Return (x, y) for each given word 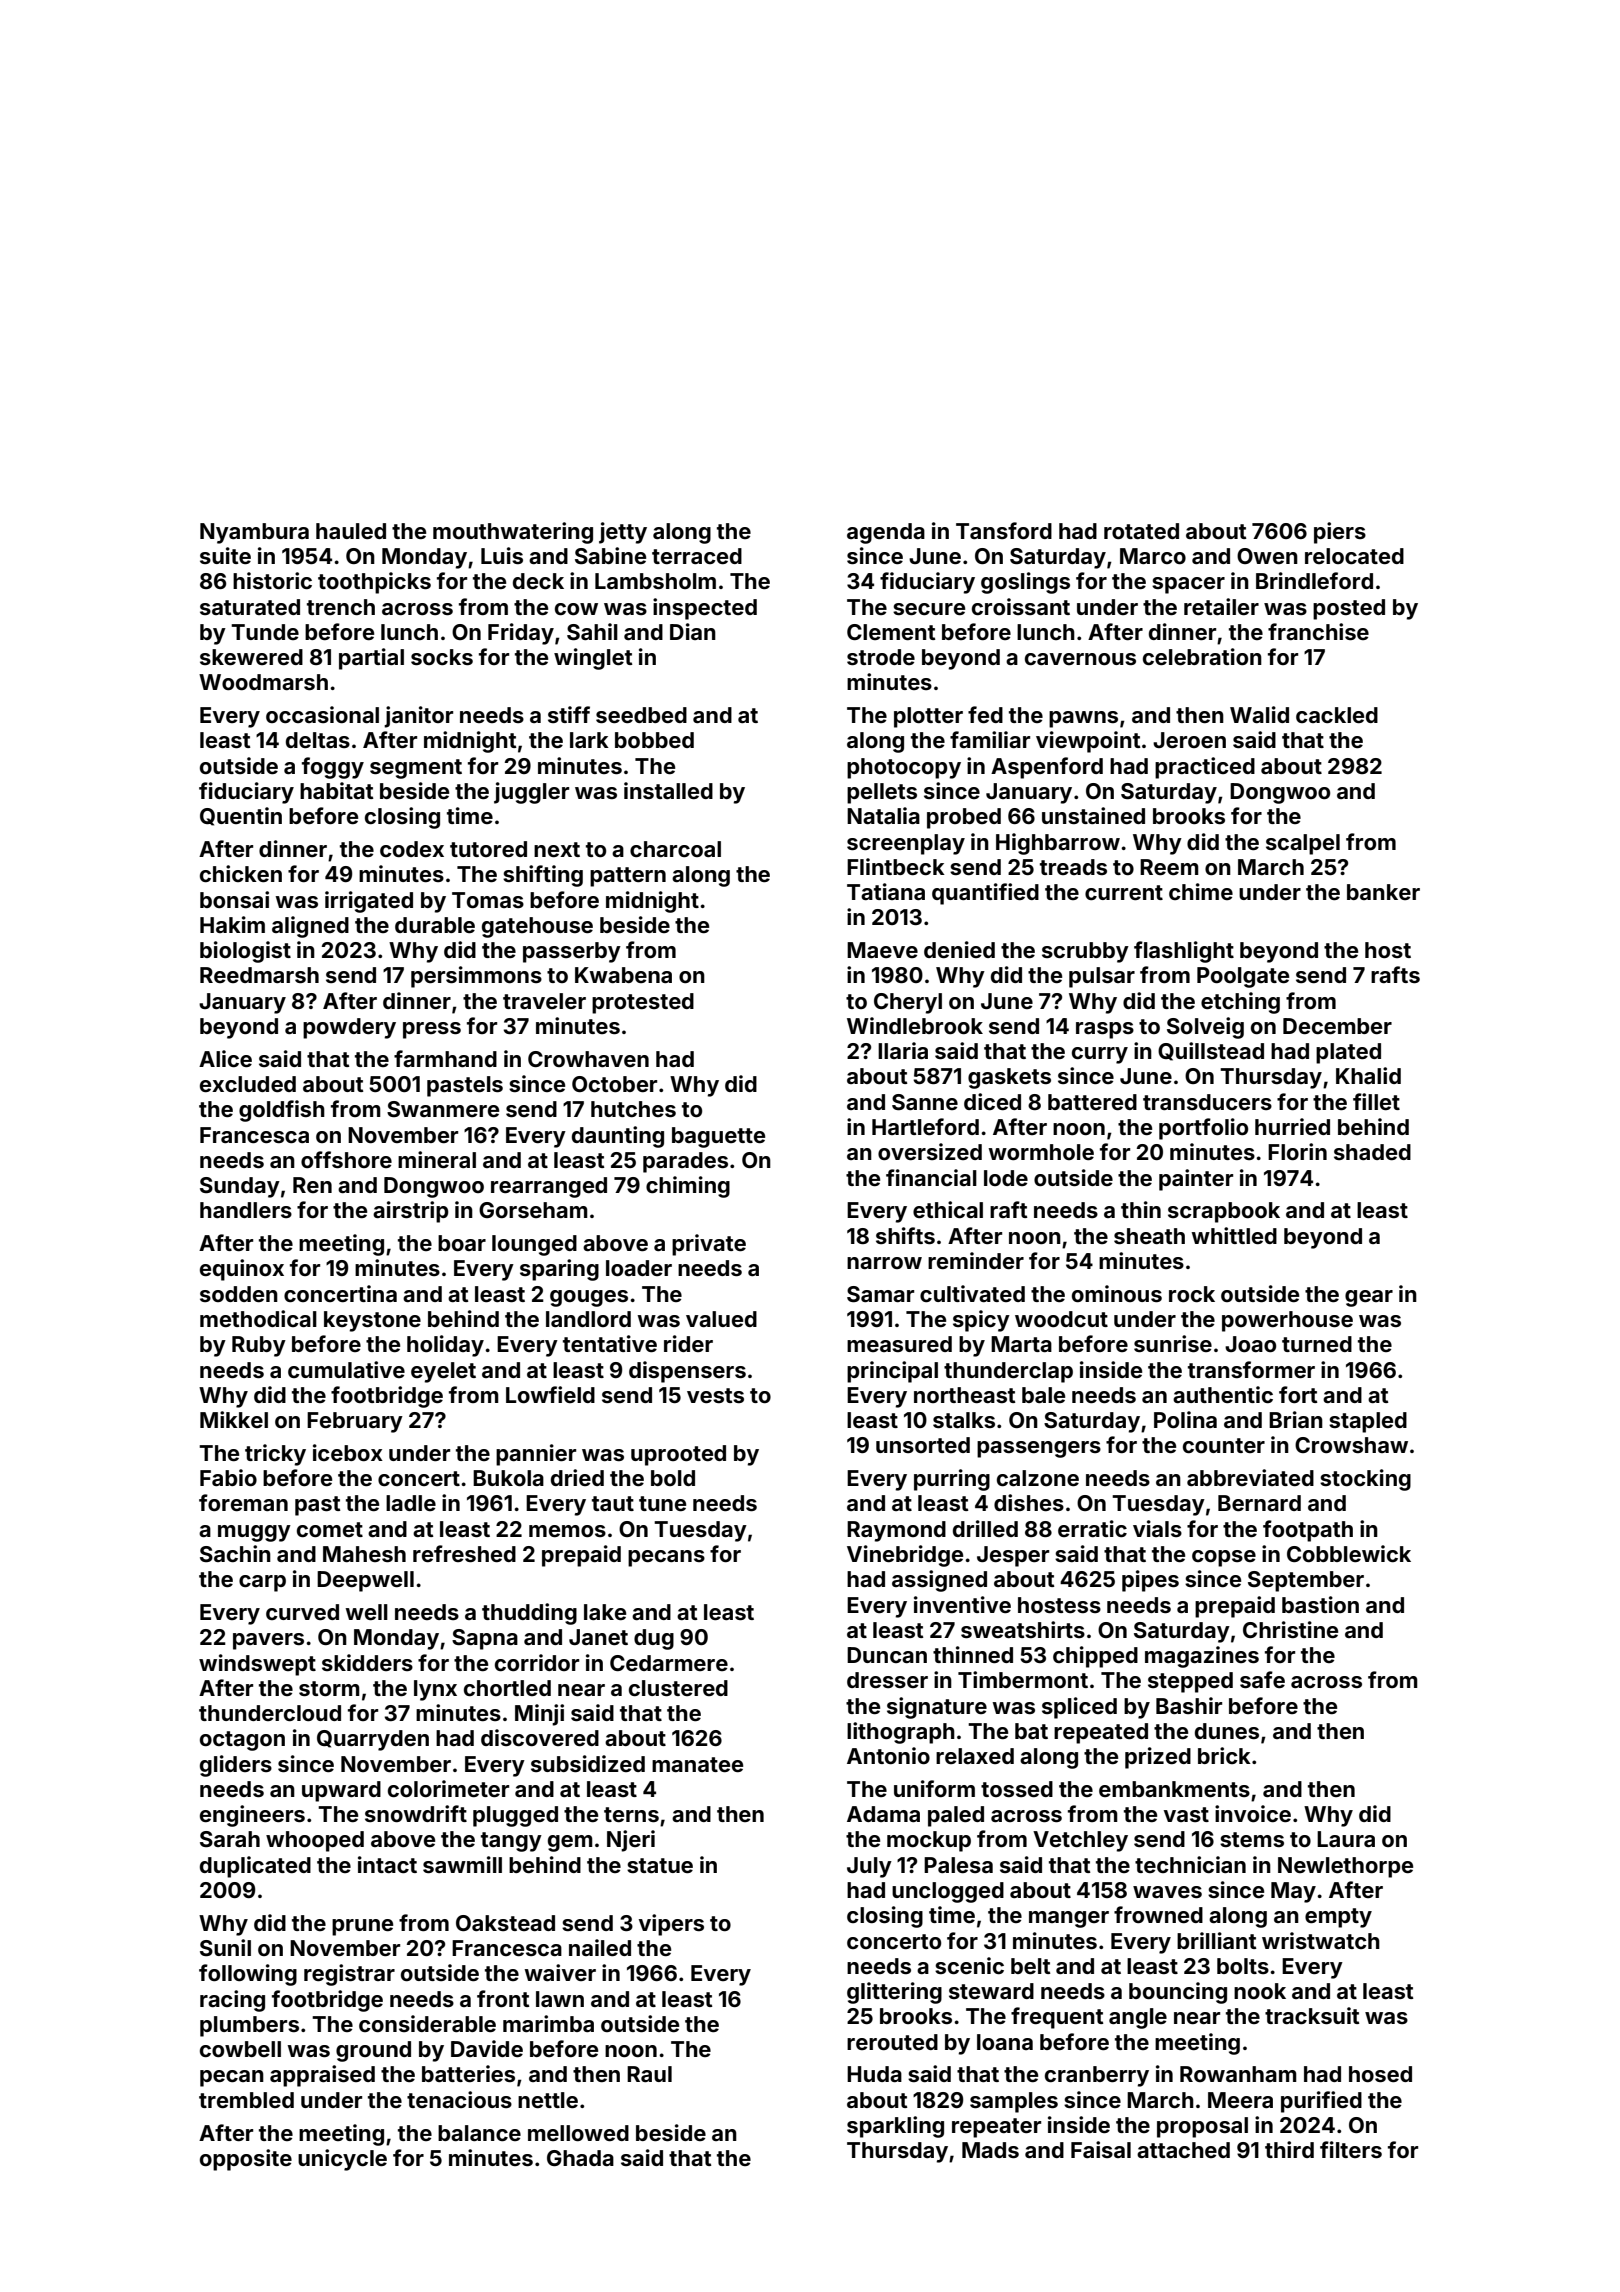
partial (371, 659)
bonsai (234, 899)
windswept (257, 1665)
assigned (939, 1581)
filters (1351, 2149)
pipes (1150, 1581)
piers (1340, 533)
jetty (623, 533)
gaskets (1009, 1078)
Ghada (580, 2158)
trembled (246, 2100)
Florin (1297, 1151)
